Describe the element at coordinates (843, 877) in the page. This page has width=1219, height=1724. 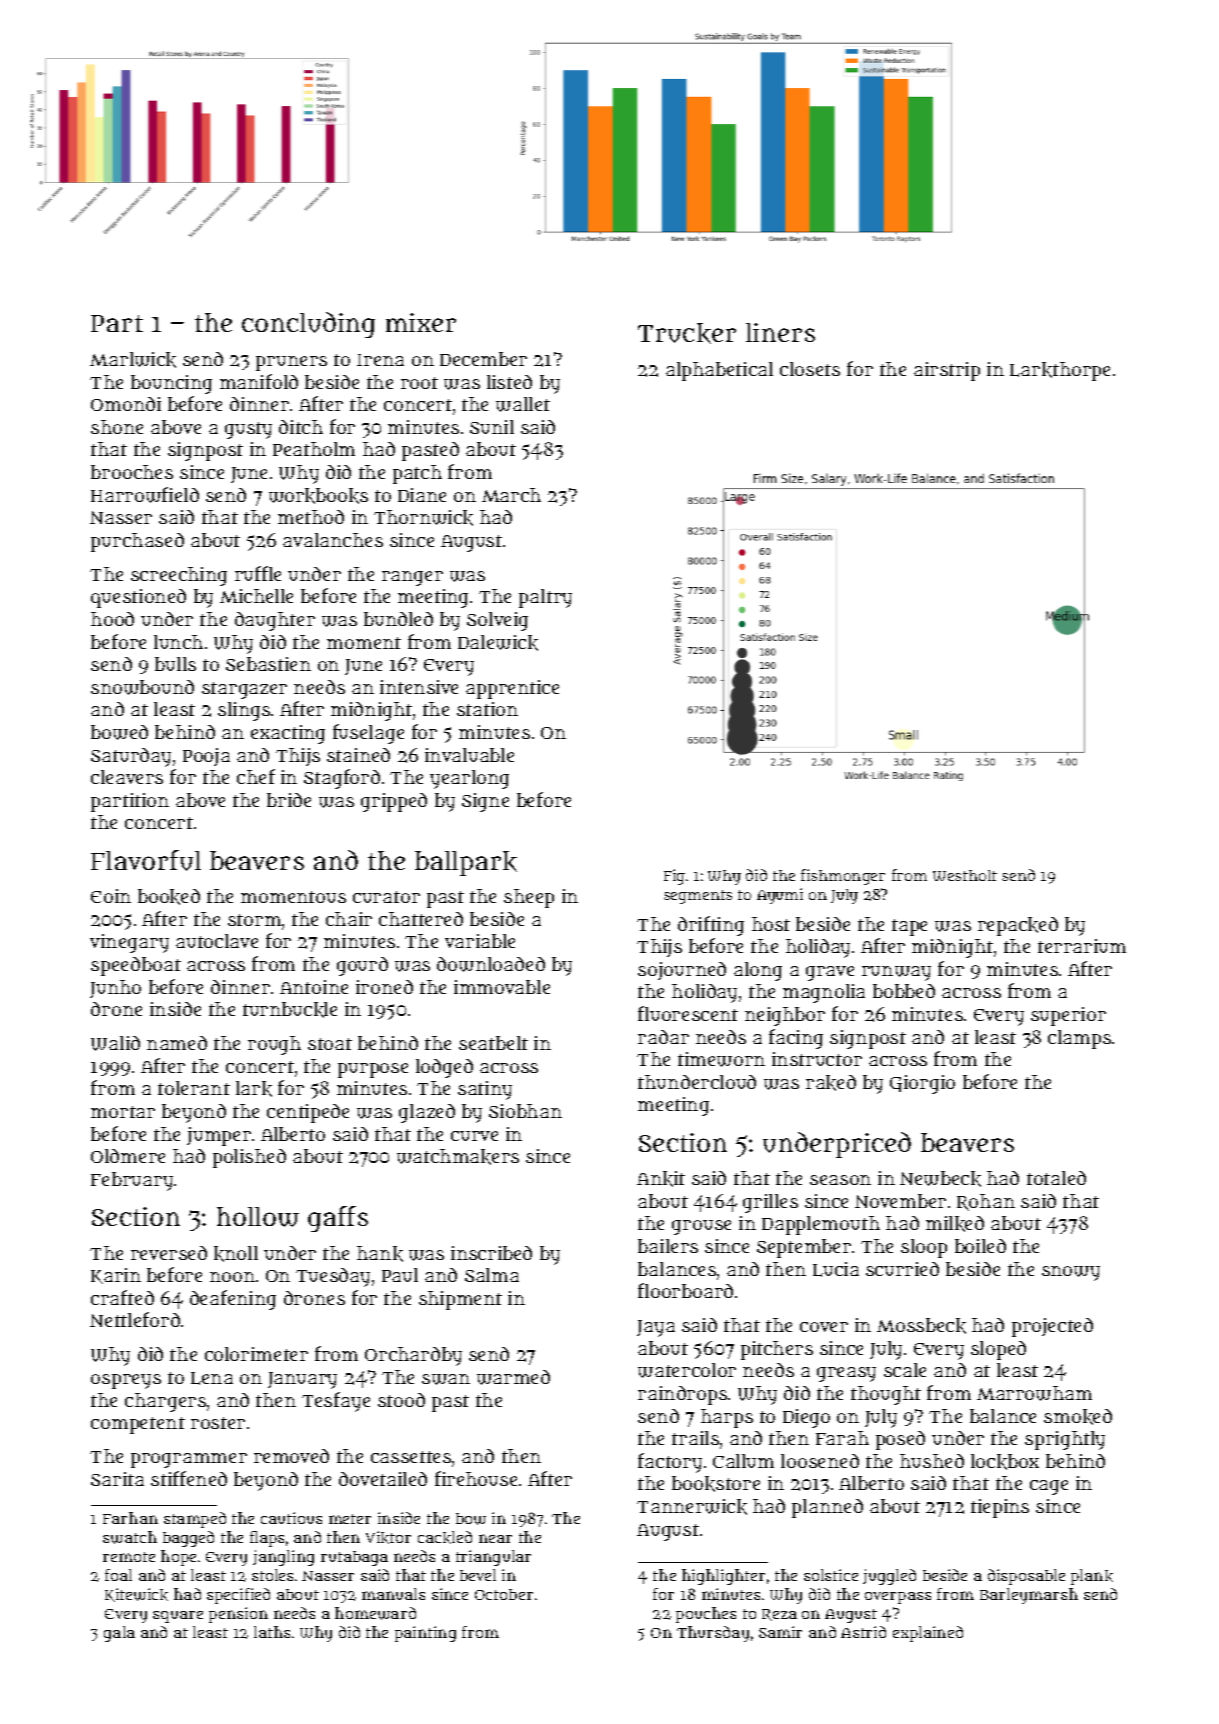
I see `fishmonger` at that location.
